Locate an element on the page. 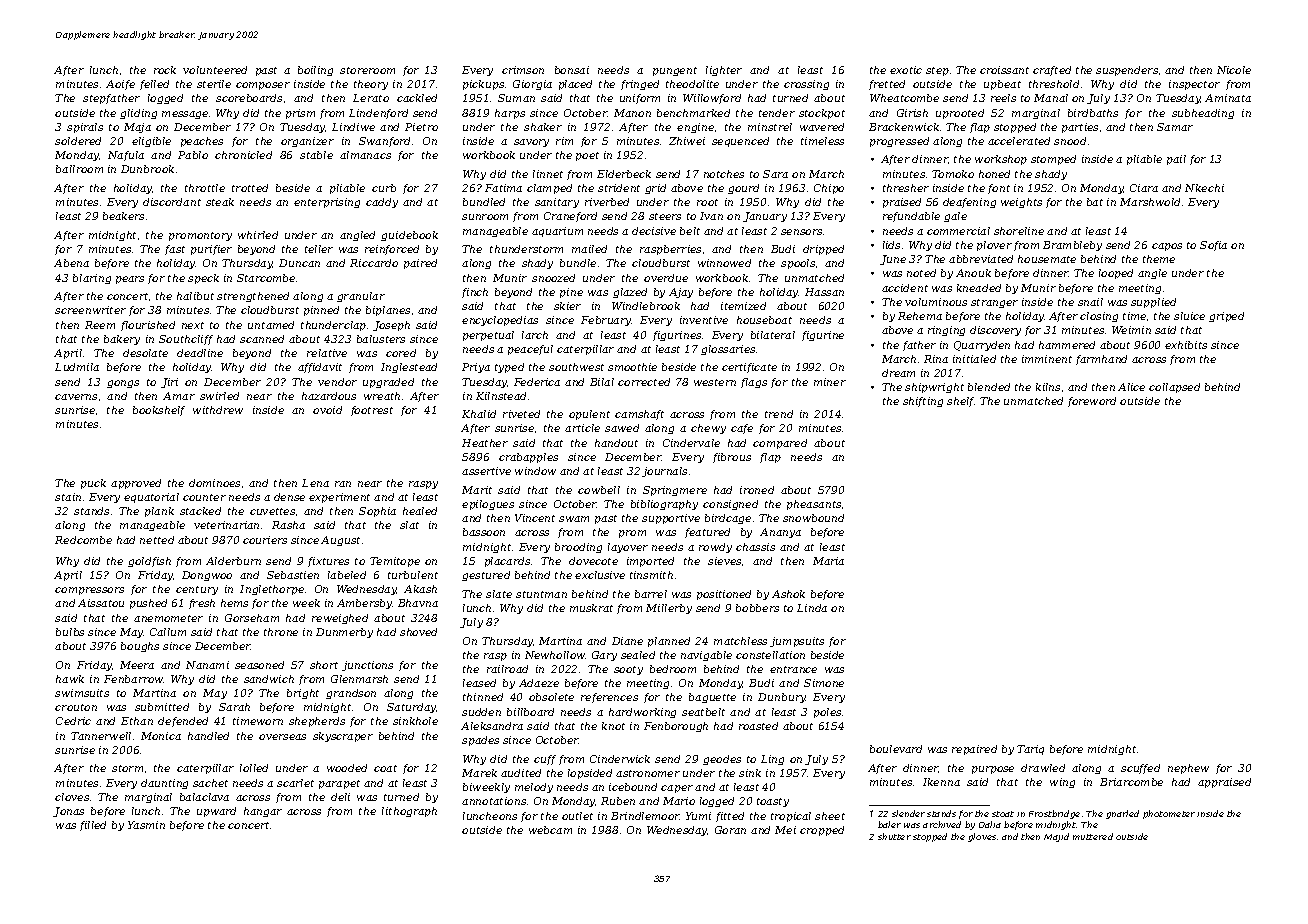 Image resolution: width=1308 pixels, height=924 pixels. filled is located at coordinates (93, 826).
